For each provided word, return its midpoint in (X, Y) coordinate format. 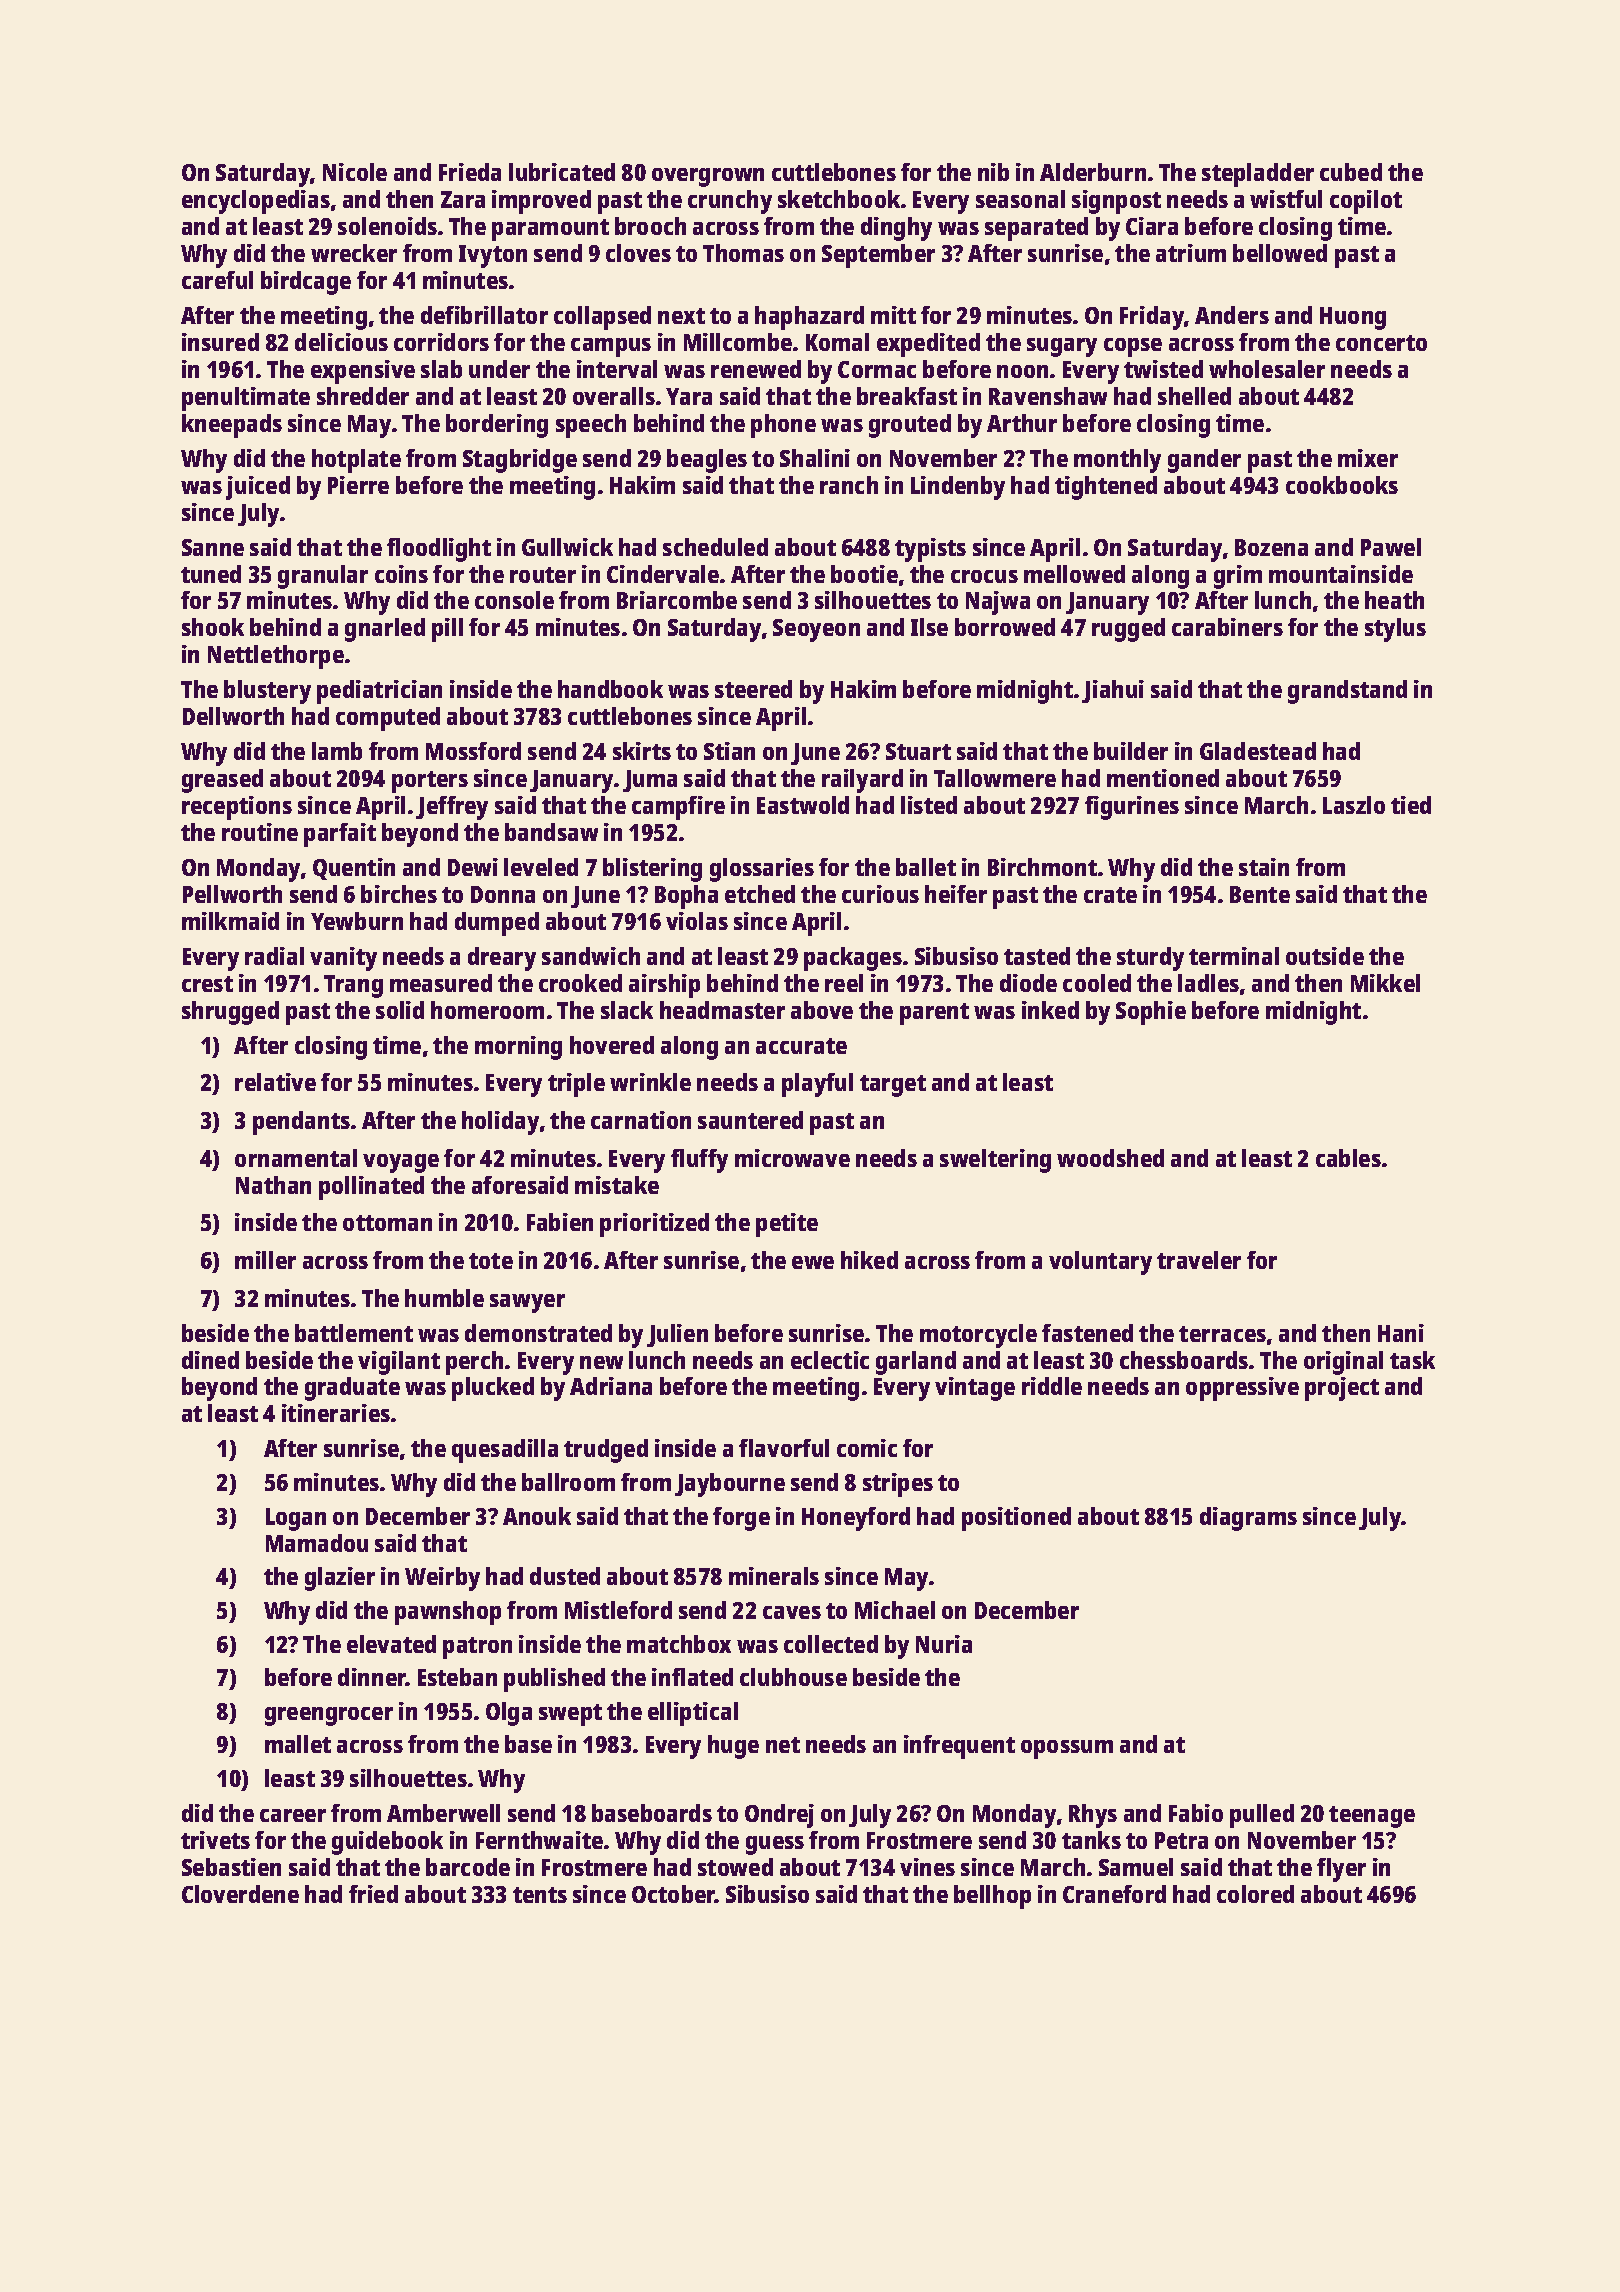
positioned (1016, 1519)
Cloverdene (240, 1894)
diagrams (1248, 1519)
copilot (1366, 202)
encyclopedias (256, 202)
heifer (956, 894)
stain (1264, 867)
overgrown (708, 177)
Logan (296, 1519)
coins (401, 574)
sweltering (995, 1161)
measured (441, 983)
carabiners (1227, 627)
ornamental (296, 1158)
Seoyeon (816, 630)
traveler (1199, 1260)
